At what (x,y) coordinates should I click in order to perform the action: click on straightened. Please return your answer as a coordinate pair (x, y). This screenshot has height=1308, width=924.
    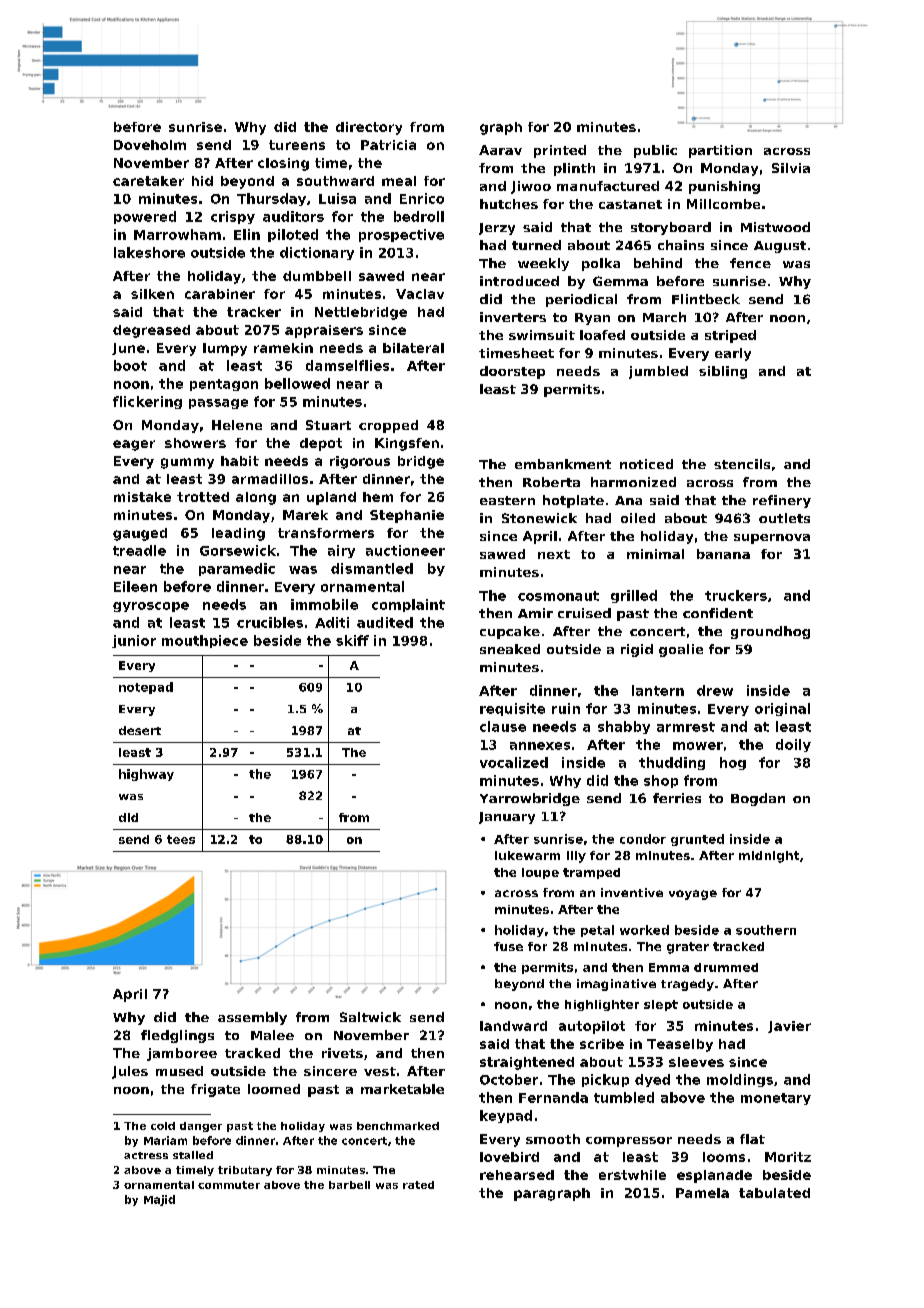
    Looking at the image, I should click on (527, 1063).
